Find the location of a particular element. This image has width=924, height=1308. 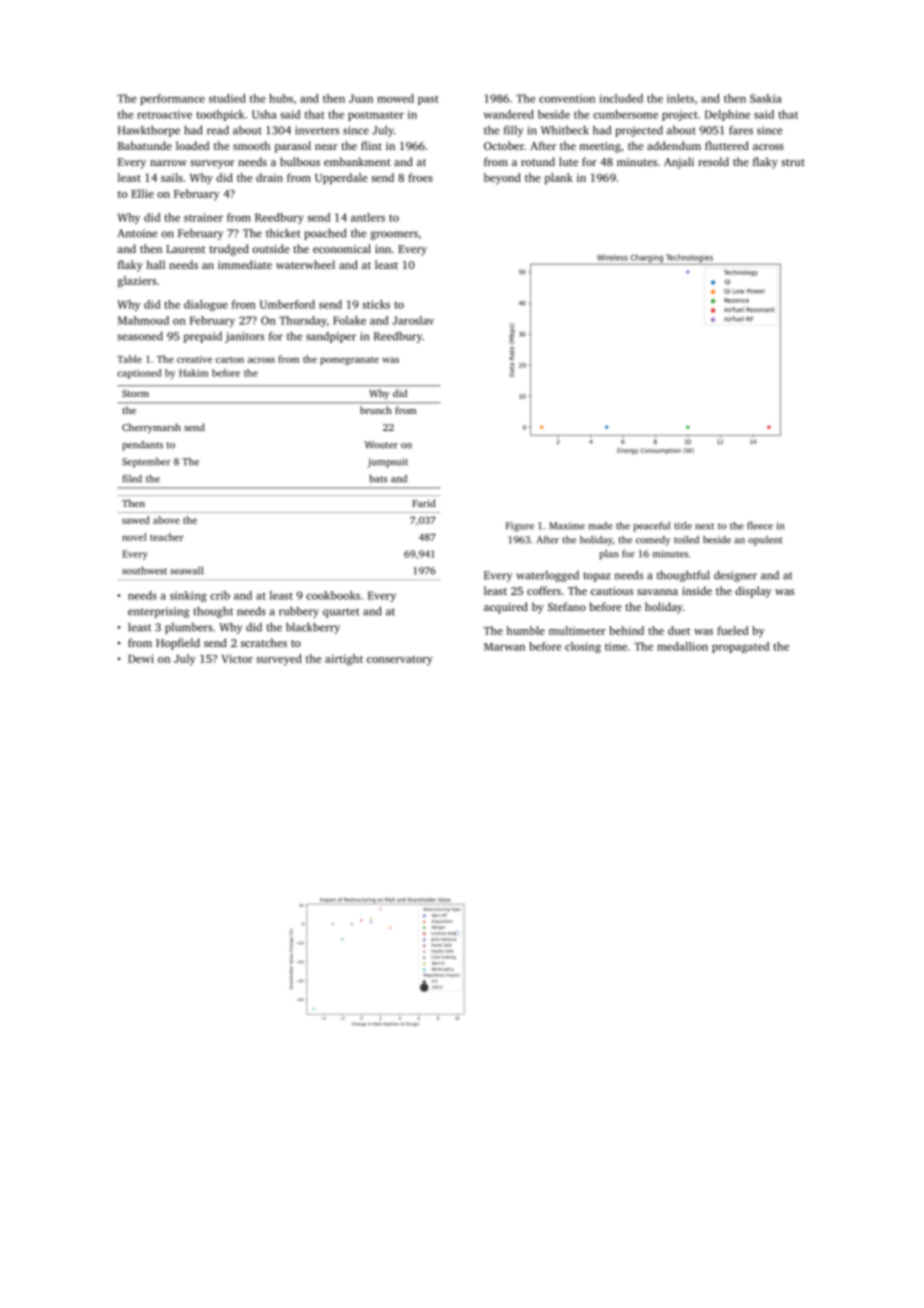

strainer is located at coordinates (203, 217).
